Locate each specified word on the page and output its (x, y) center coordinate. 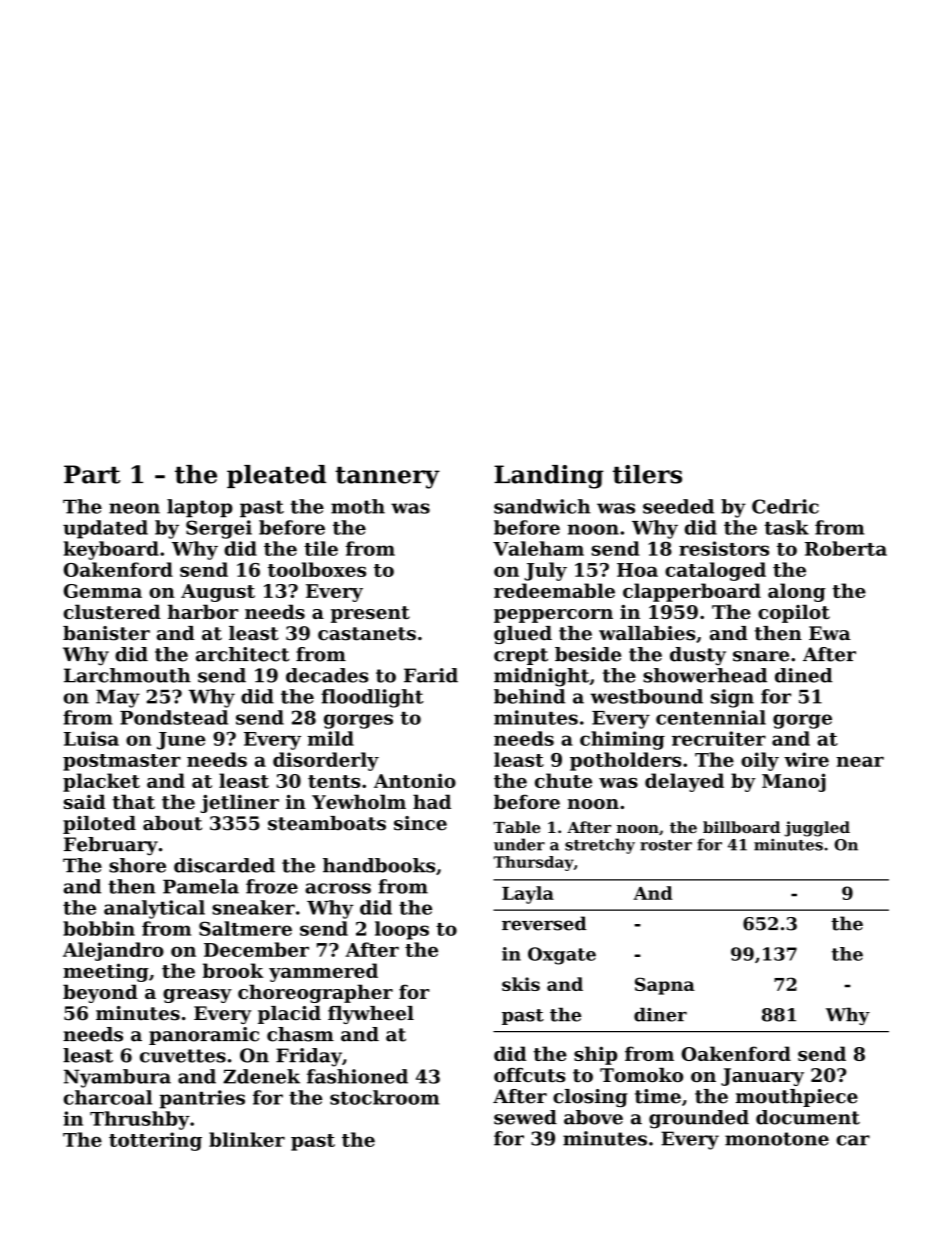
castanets (367, 634)
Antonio (415, 780)
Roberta (846, 548)
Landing (549, 477)
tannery (387, 478)
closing (590, 1098)
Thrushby (140, 1120)
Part (92, 474)
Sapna (665, 986)
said (84, 801)
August (218, 593)
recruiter (719, 738)
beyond (100, 993)
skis (521, 984)
